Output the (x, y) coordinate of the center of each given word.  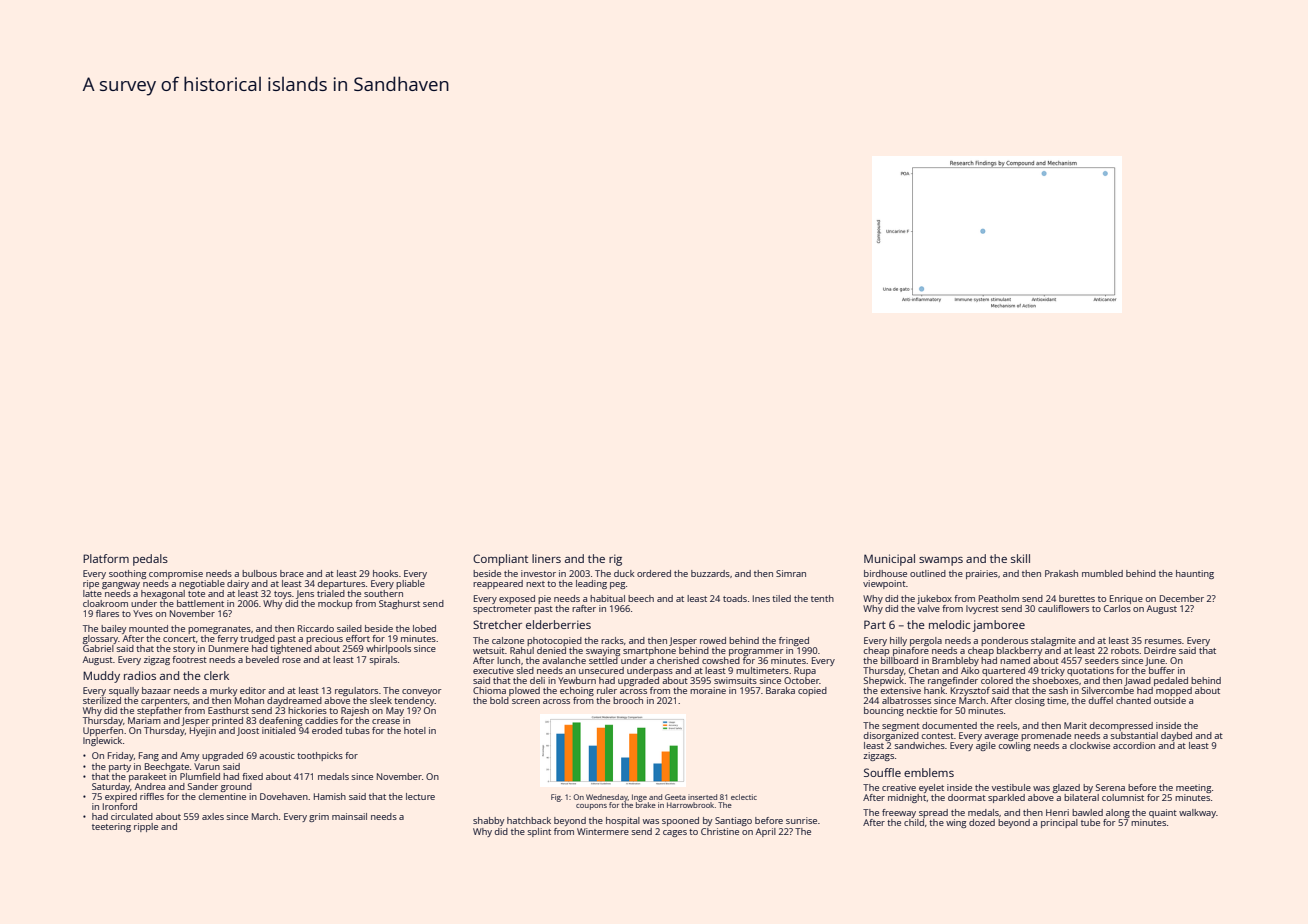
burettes (1077, 598)
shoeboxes (1056, 680)
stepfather (159, 711)
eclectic (744, 797)
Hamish (330, 796)
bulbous (259, 573)
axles (213, 816)
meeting (1193, 788)
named (1015, 660)
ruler (607, 690)
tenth (822, 598)
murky (223, 691)
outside (1170, 700)
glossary (100, 639)
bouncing (884, 711)
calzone (508, 640)
